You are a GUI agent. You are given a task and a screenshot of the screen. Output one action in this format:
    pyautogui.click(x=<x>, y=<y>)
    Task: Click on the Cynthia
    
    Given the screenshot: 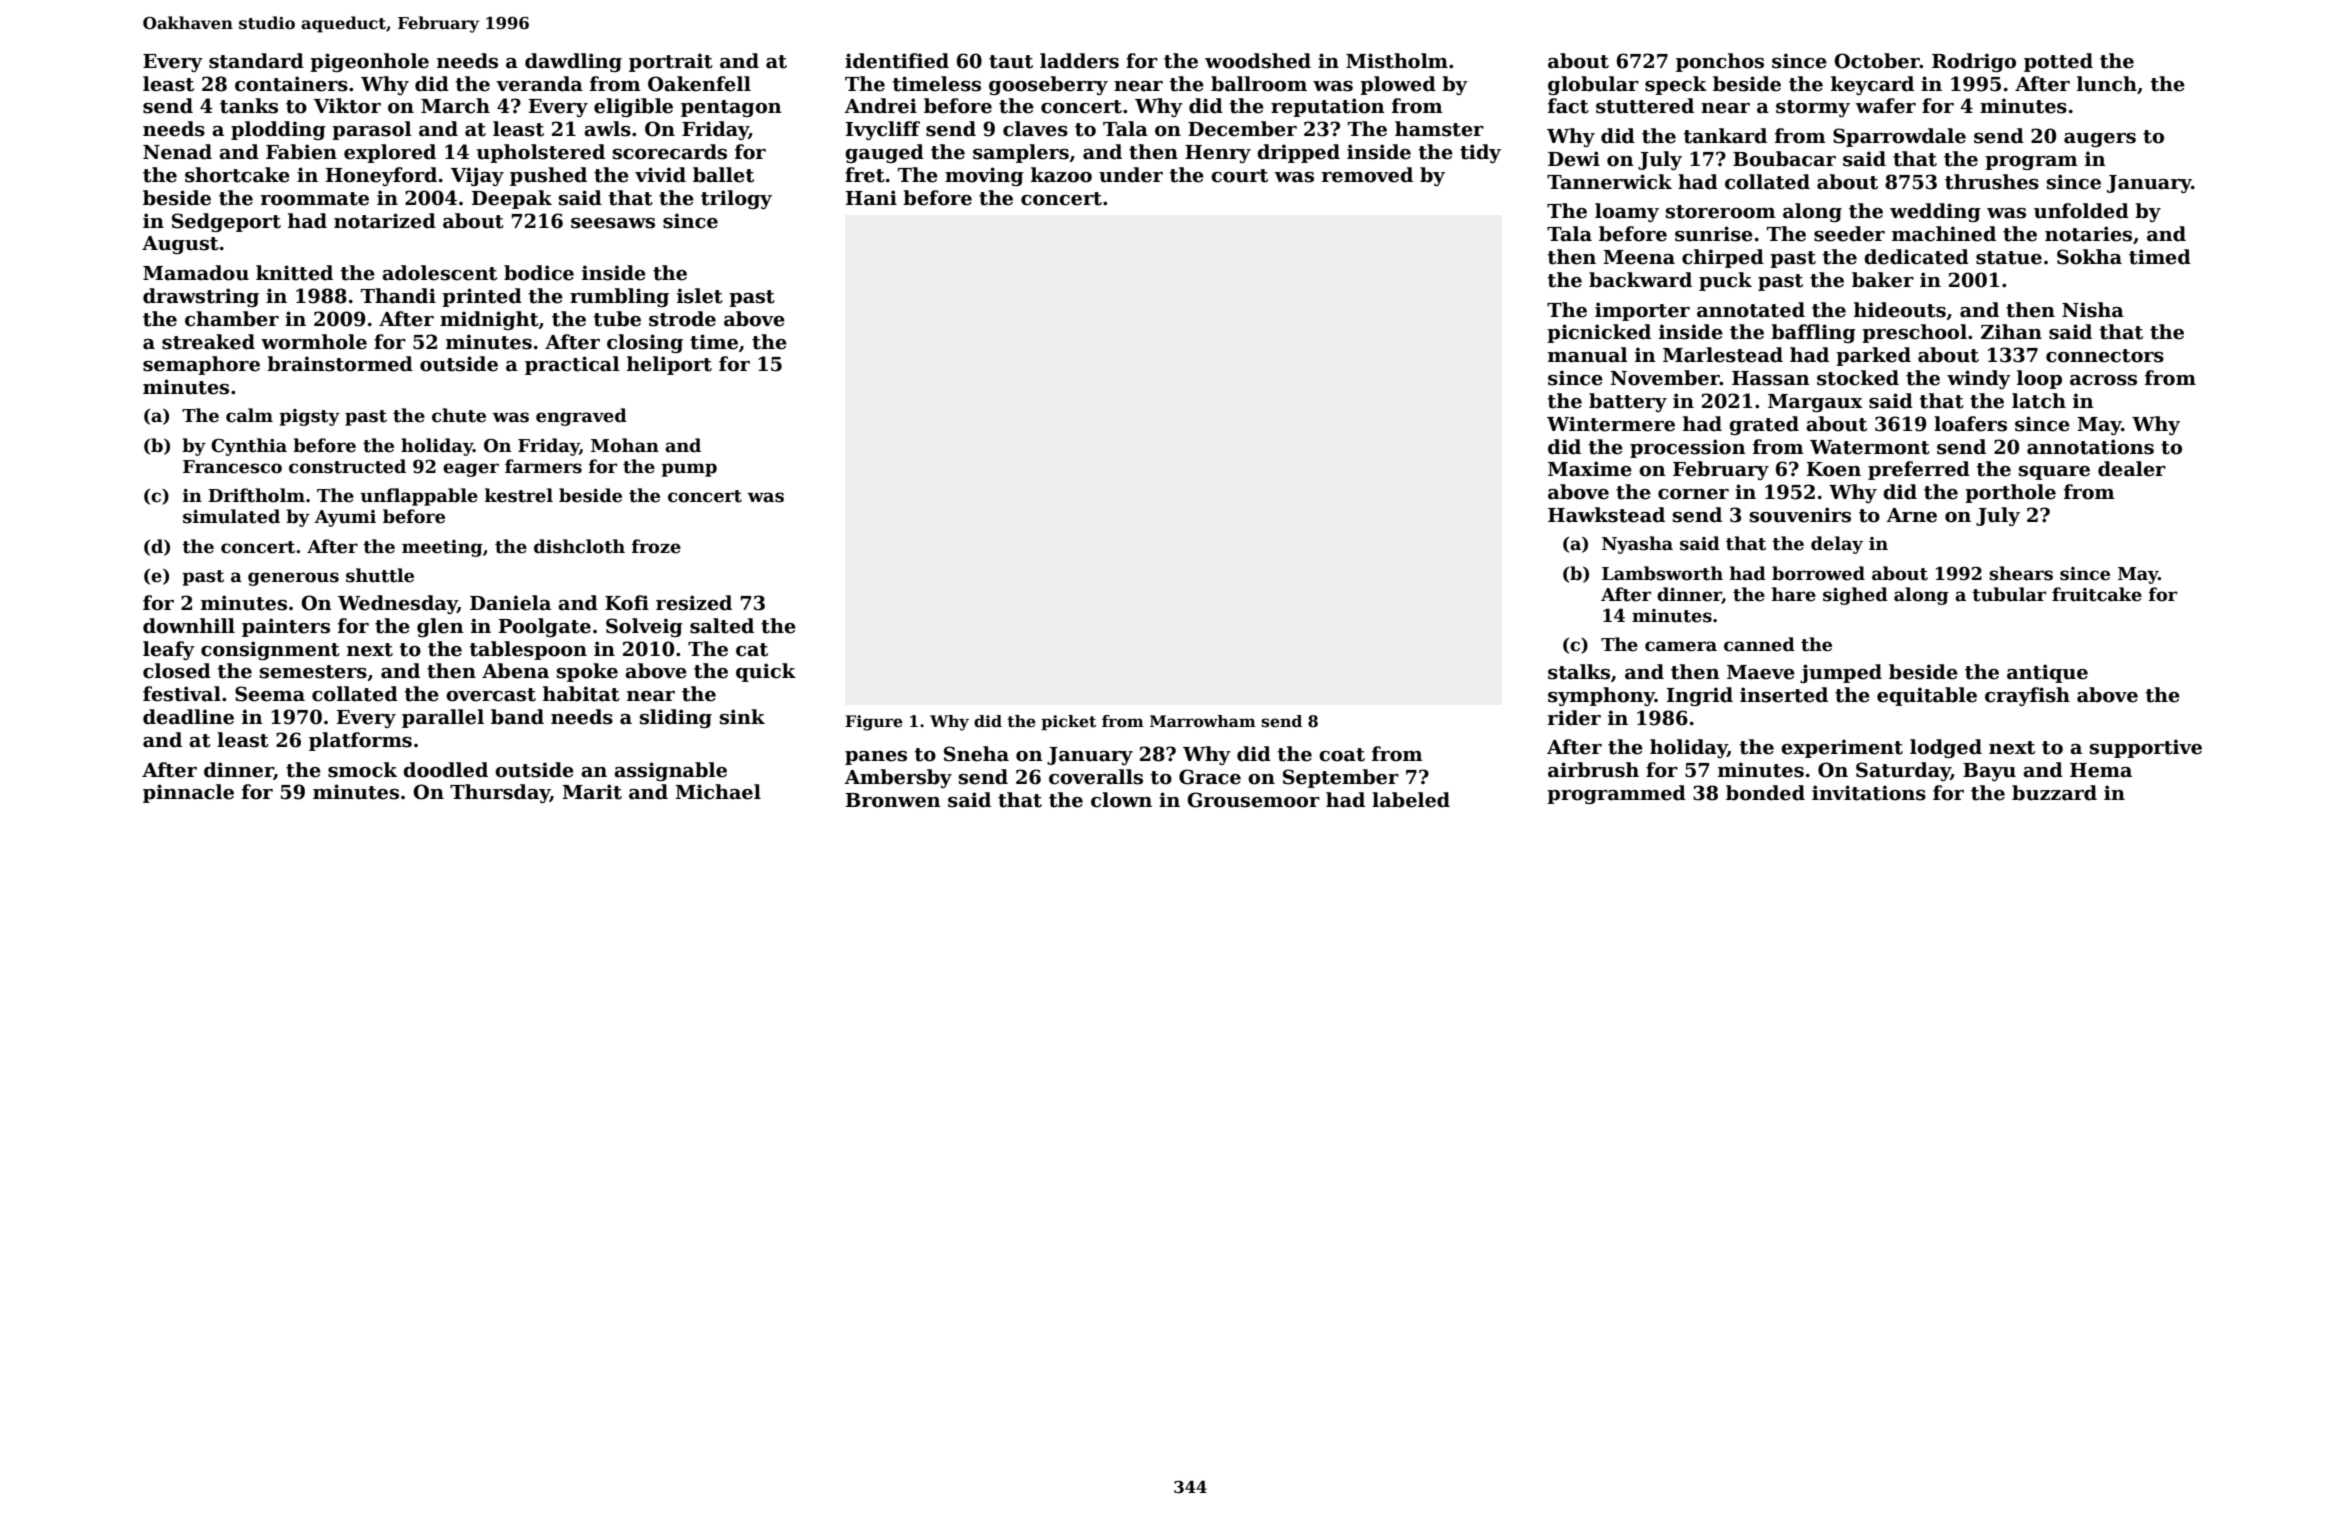 What is the action you would take?
    pyautogui.click(x=249, y=447)
